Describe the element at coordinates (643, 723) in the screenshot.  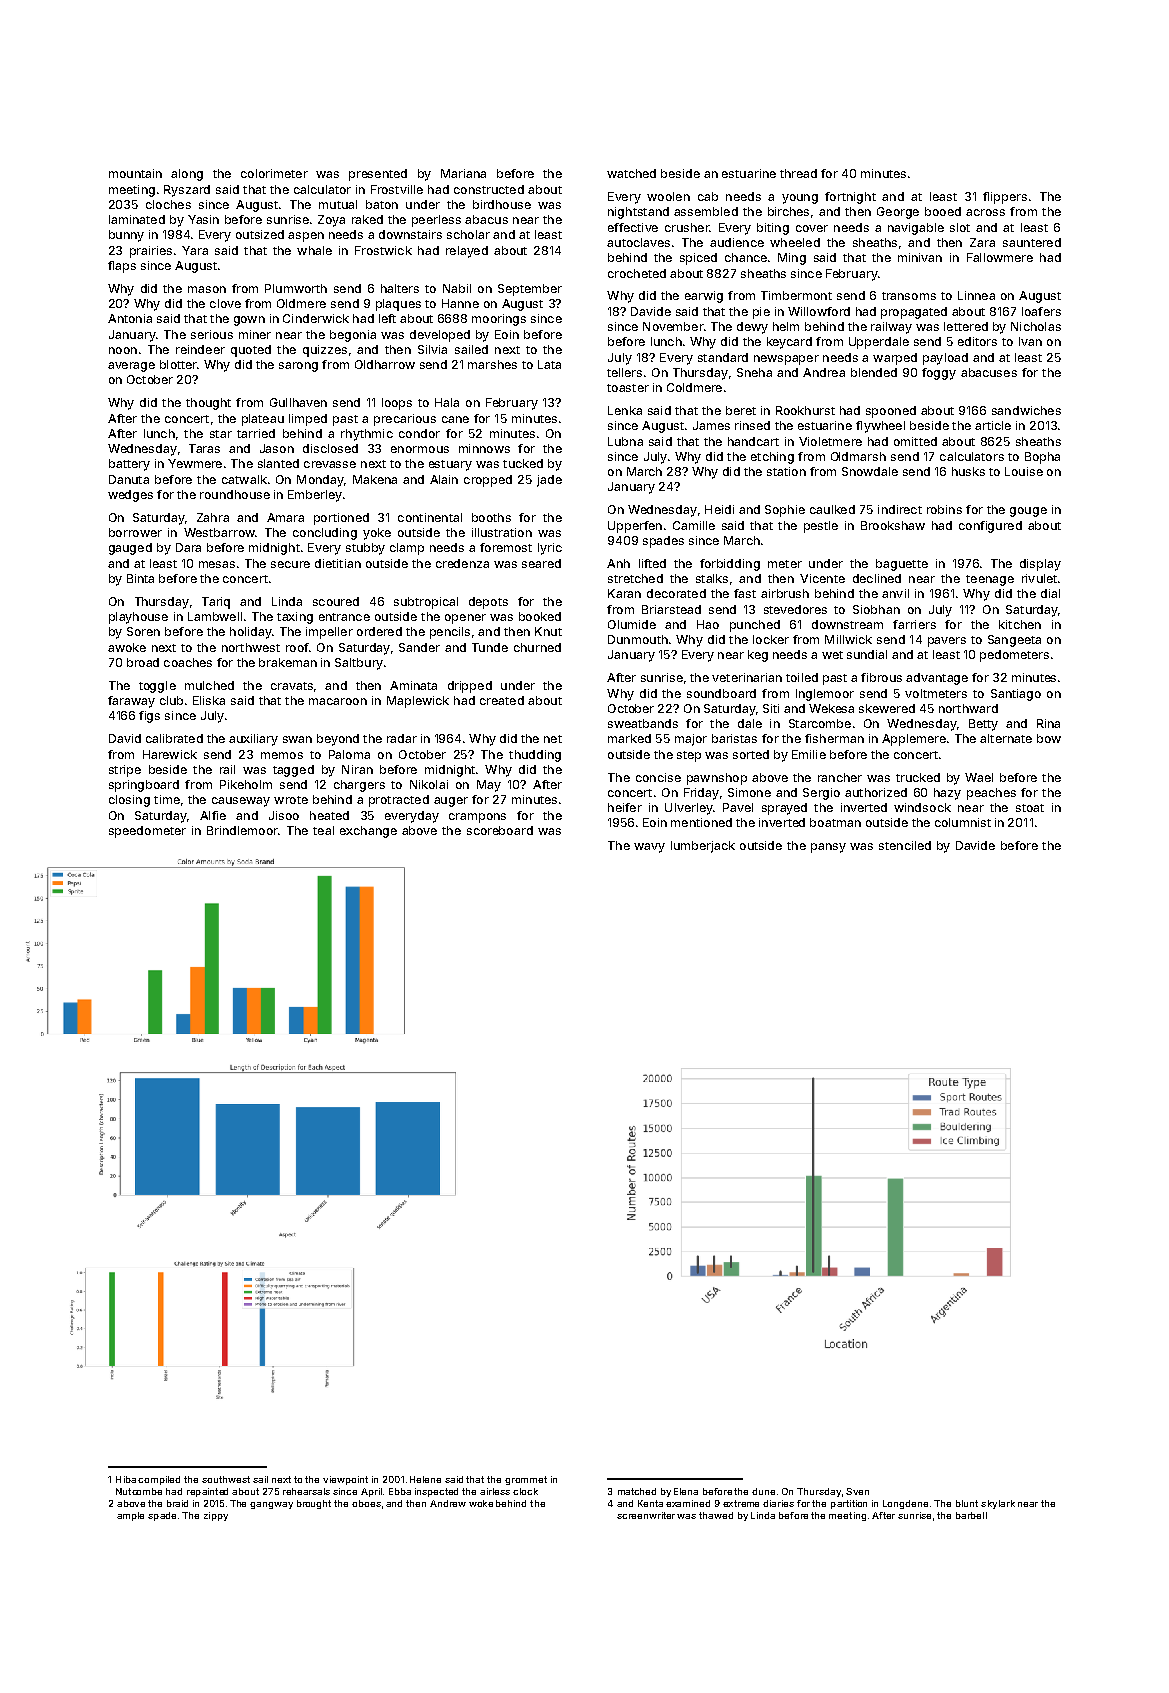
I see `sweatbands` at that location.
